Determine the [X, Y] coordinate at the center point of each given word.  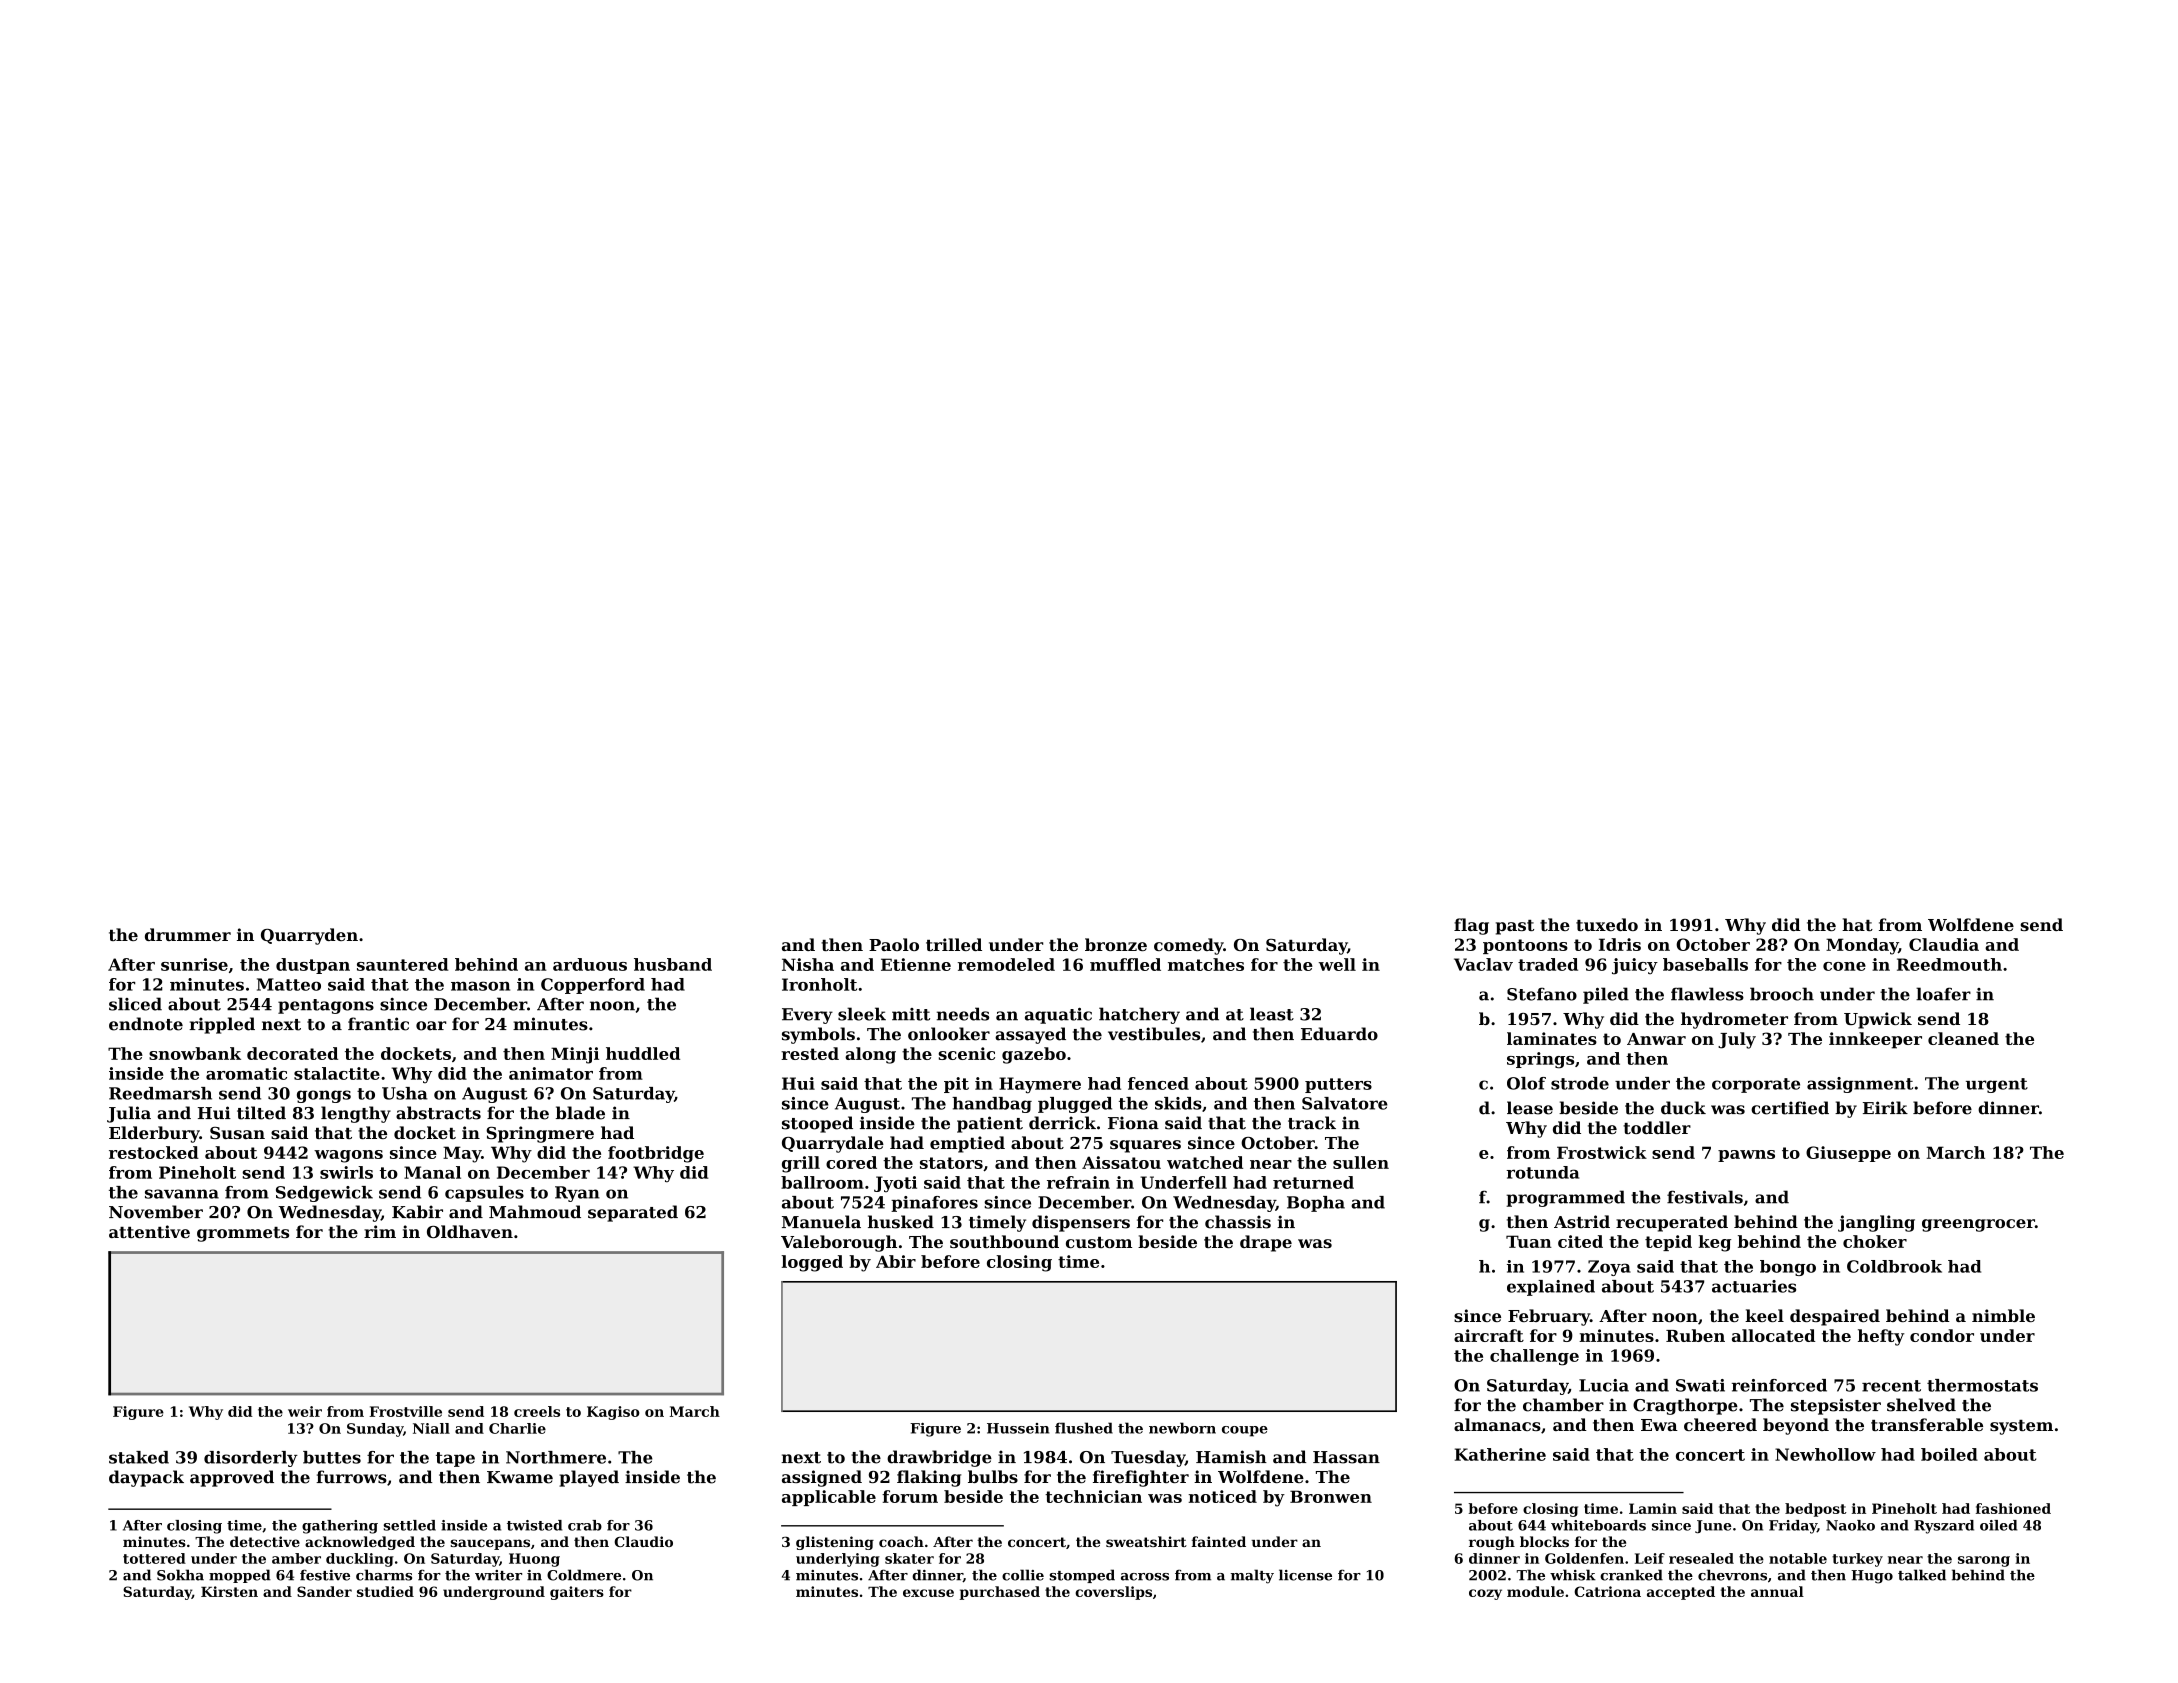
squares [1145, 1146]
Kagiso [613, 1413]
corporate [1756, 1085]
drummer [188, 934]
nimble [2003, 1315]
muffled [1125, 964]
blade [580, 1113]
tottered [154, 1558]
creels [537, 1411]
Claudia [1944, 944]
